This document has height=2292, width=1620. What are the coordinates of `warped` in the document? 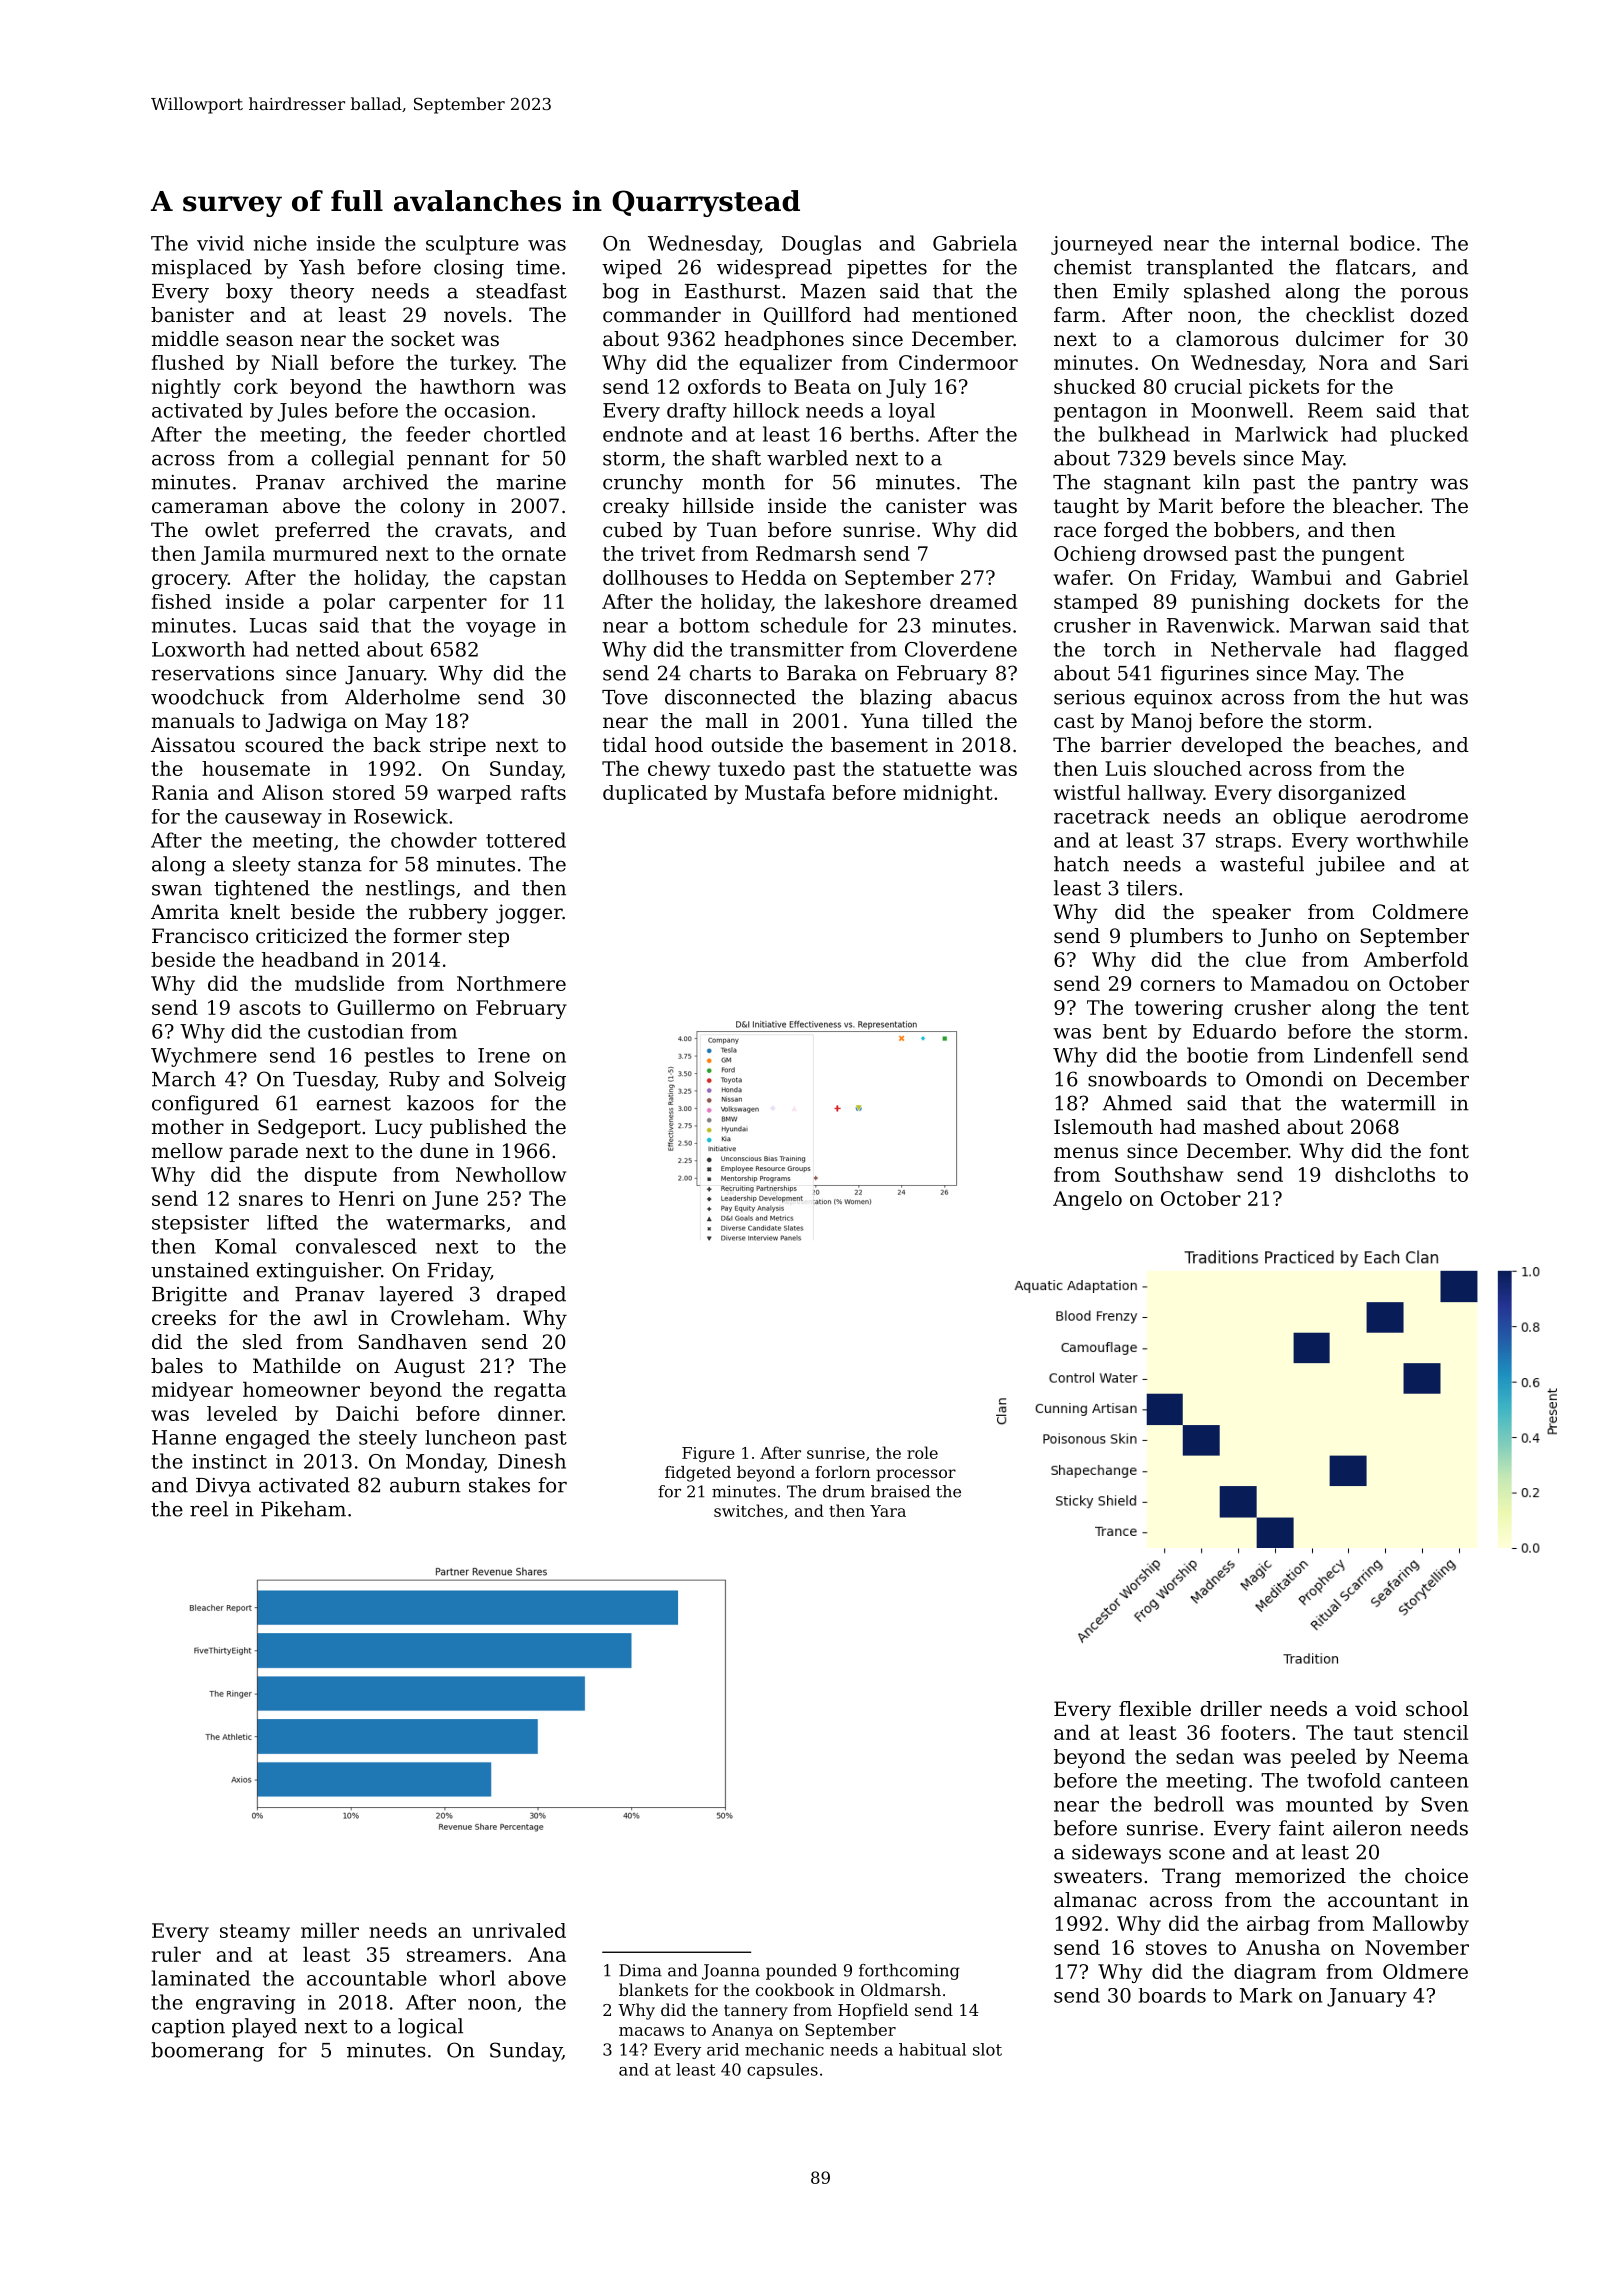 It's located at (474, 794).
